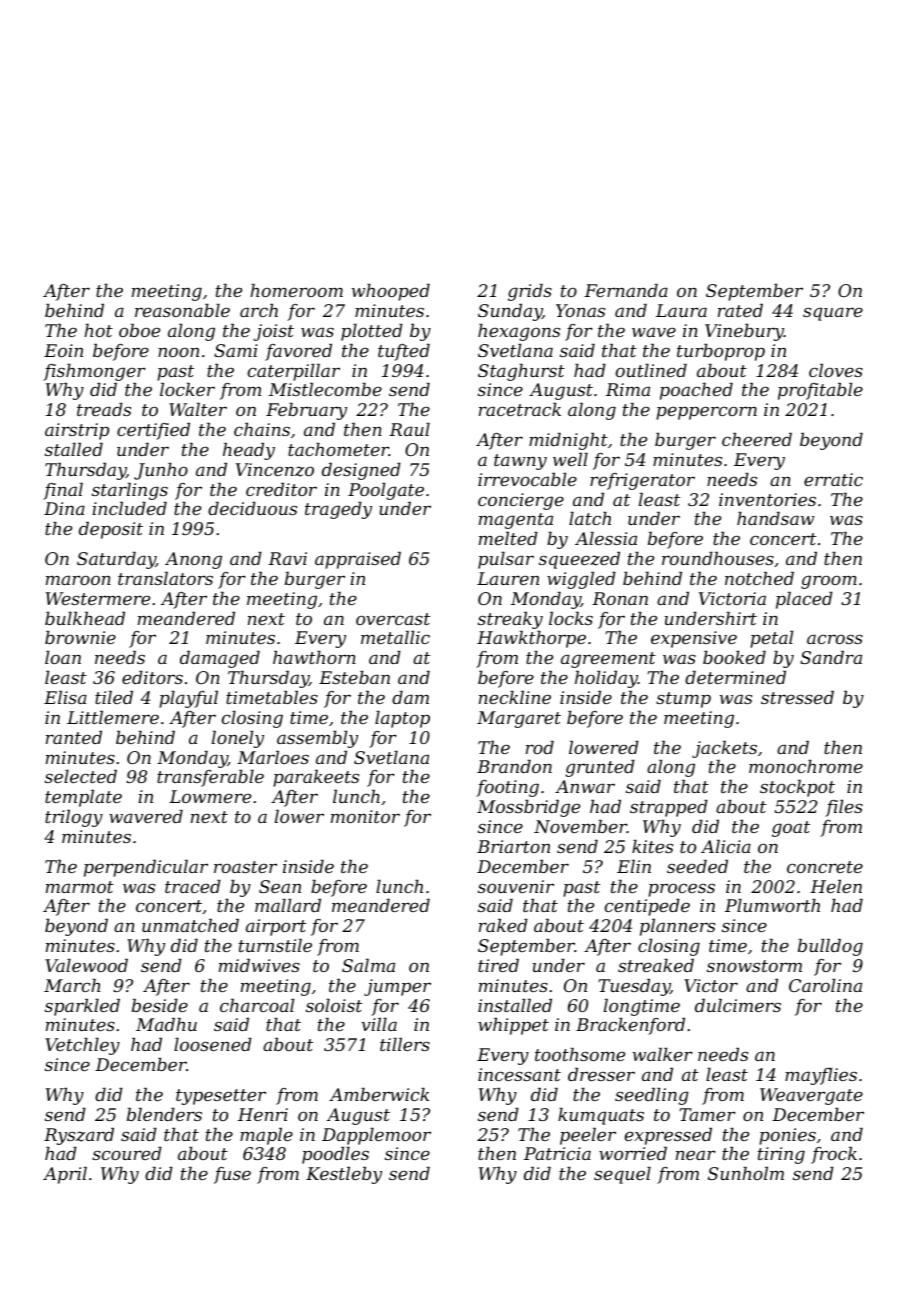 The width and height of the screenshot is (908, 1316). Describe the element at coordinates (829, 582) in the screenshot. I see `groom` at that location.
